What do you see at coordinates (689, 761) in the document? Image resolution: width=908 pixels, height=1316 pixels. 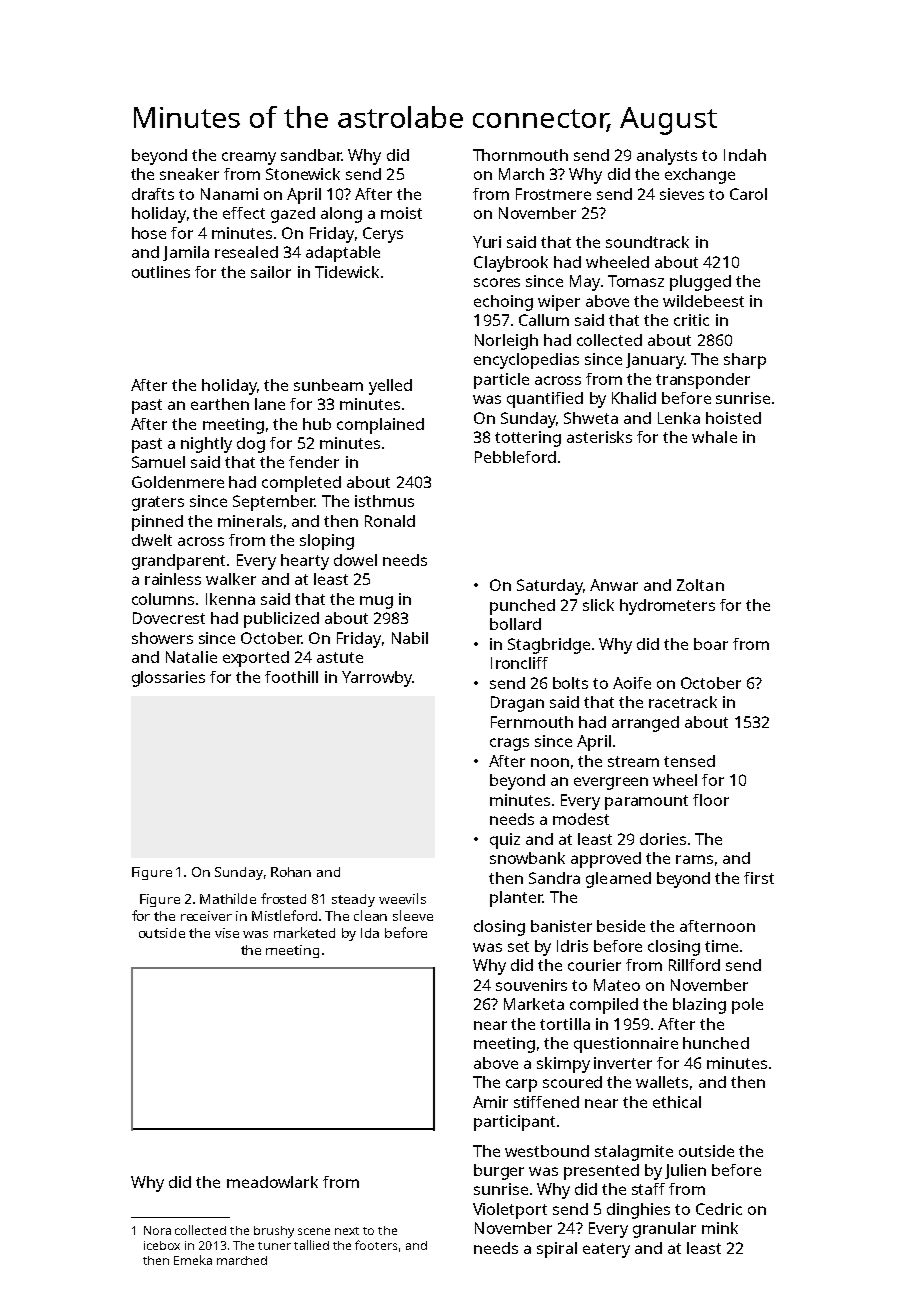 I see `tensed` at bounding box center [689, 761].
